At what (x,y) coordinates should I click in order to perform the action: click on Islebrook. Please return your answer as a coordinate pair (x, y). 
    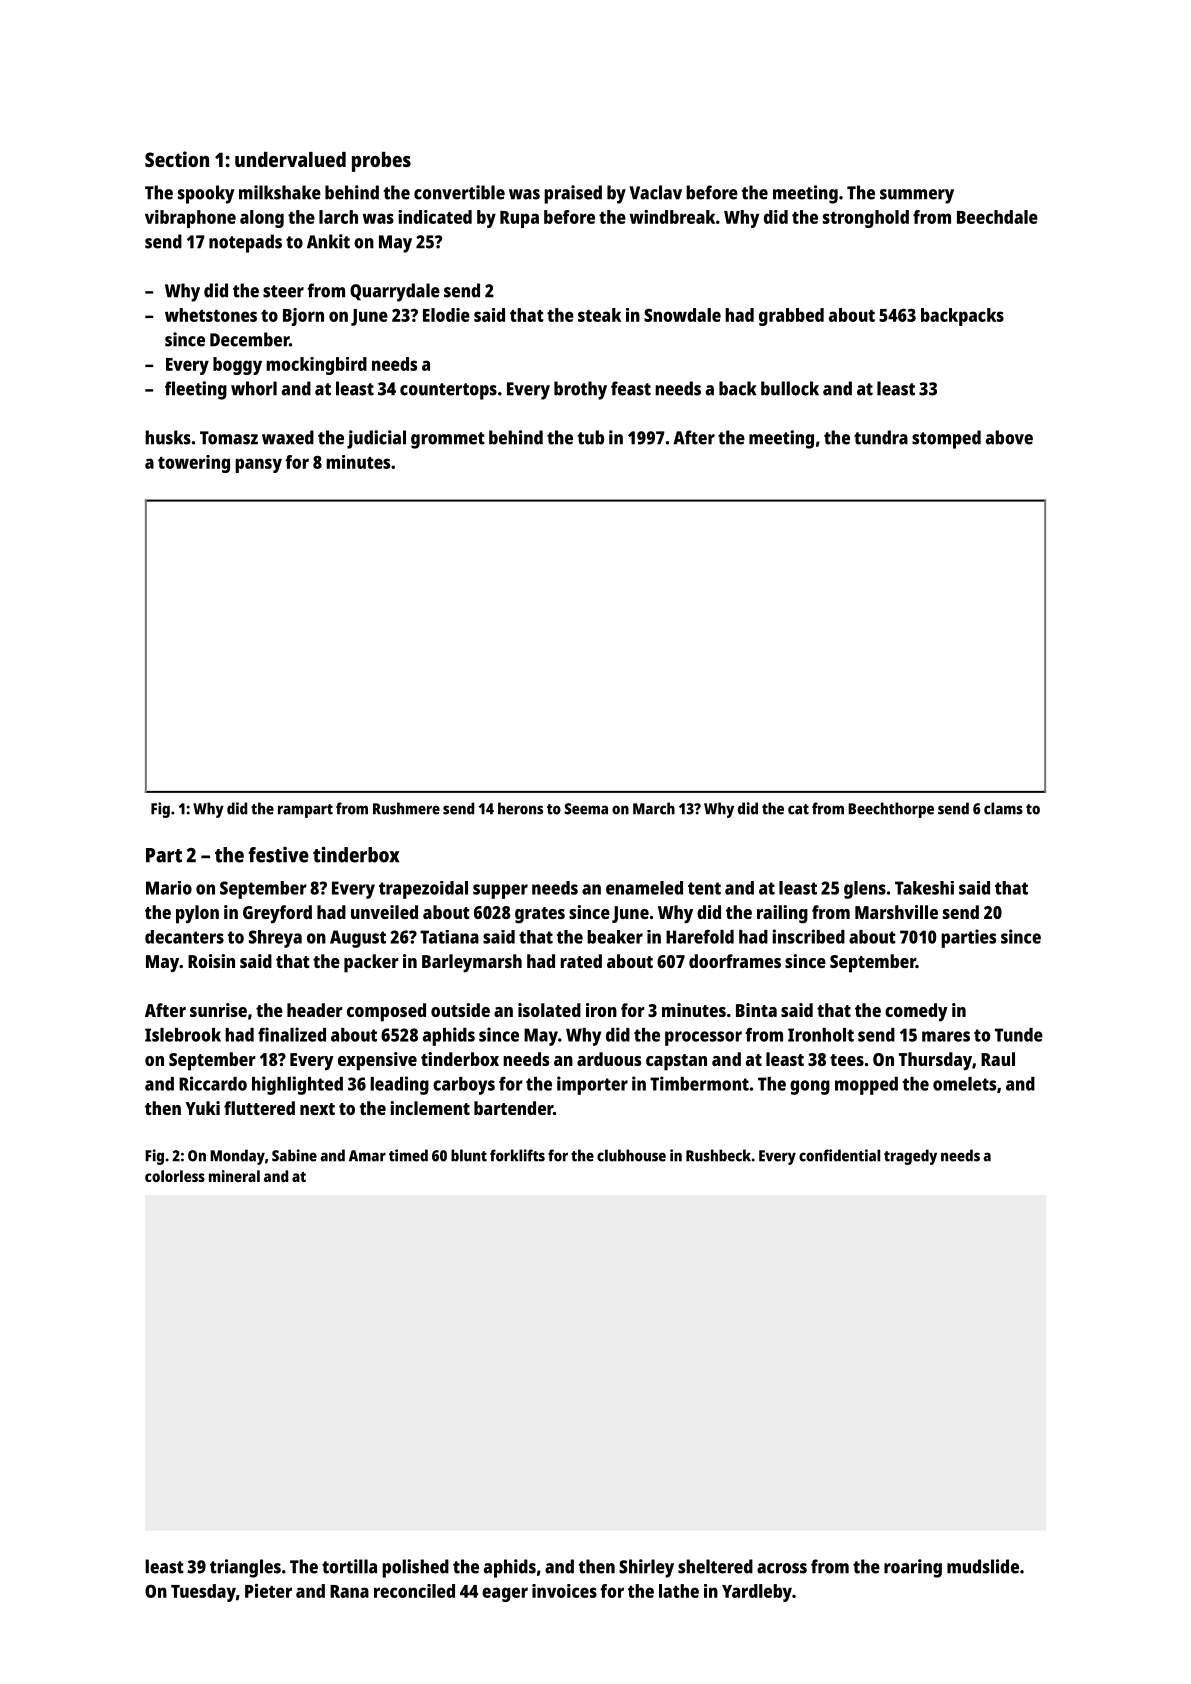
    Looking at the image, I should click on (183, 1035).
